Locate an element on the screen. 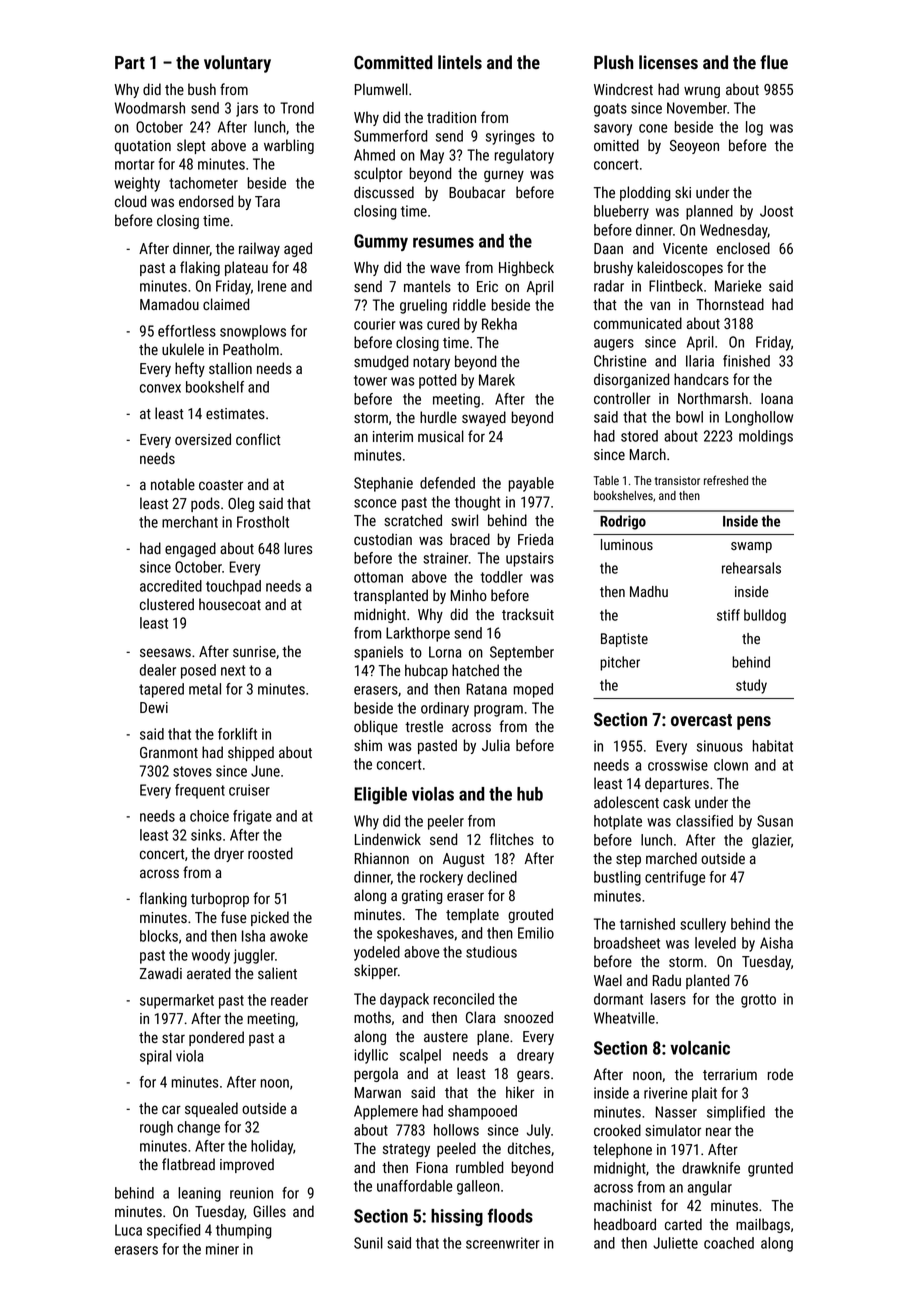 Image resolution: width=908 pixels, height=1316 pixels. Joost is located at coordinates (776, 211).
